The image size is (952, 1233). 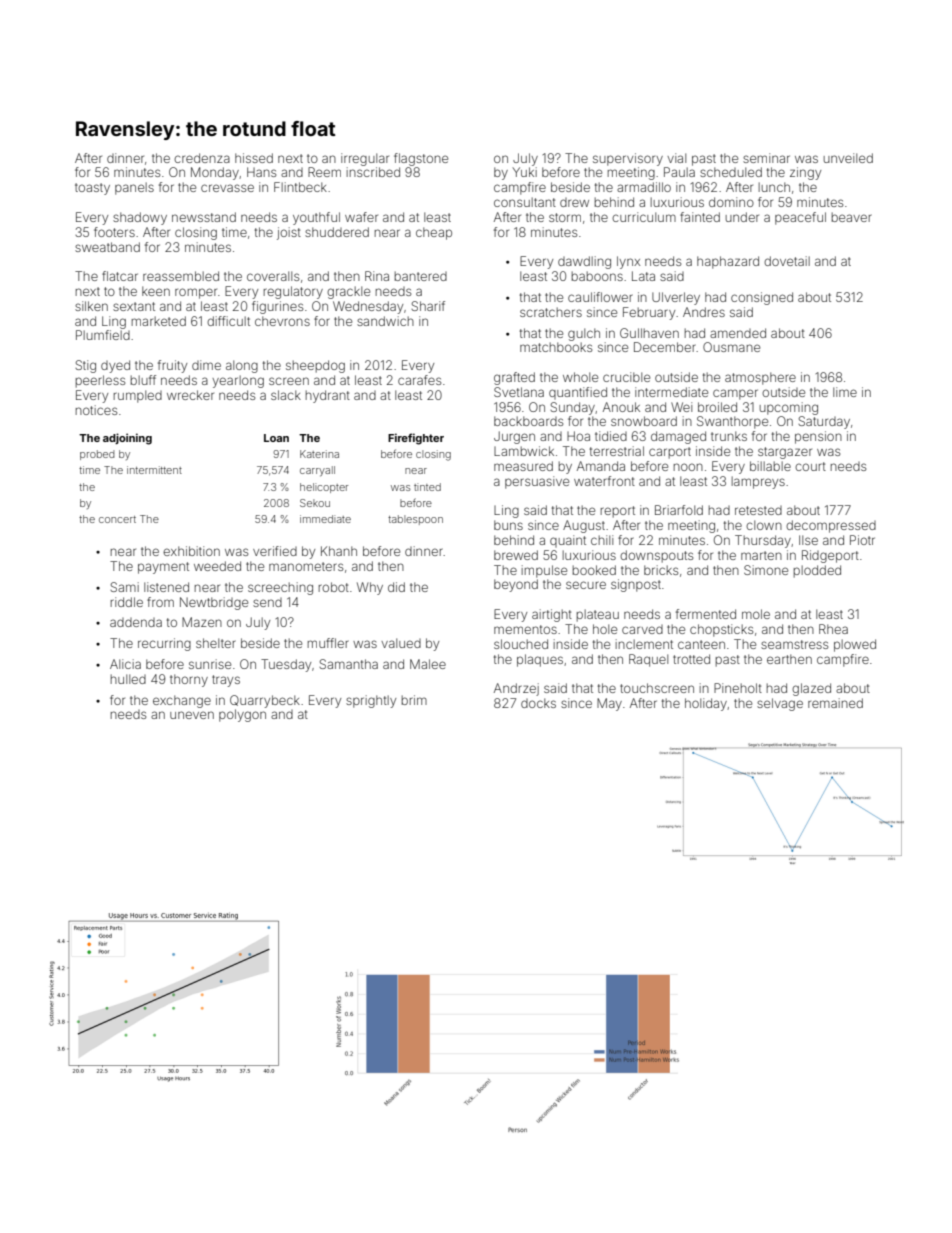 I want to click on toasty, so click(x=92, y=189).
